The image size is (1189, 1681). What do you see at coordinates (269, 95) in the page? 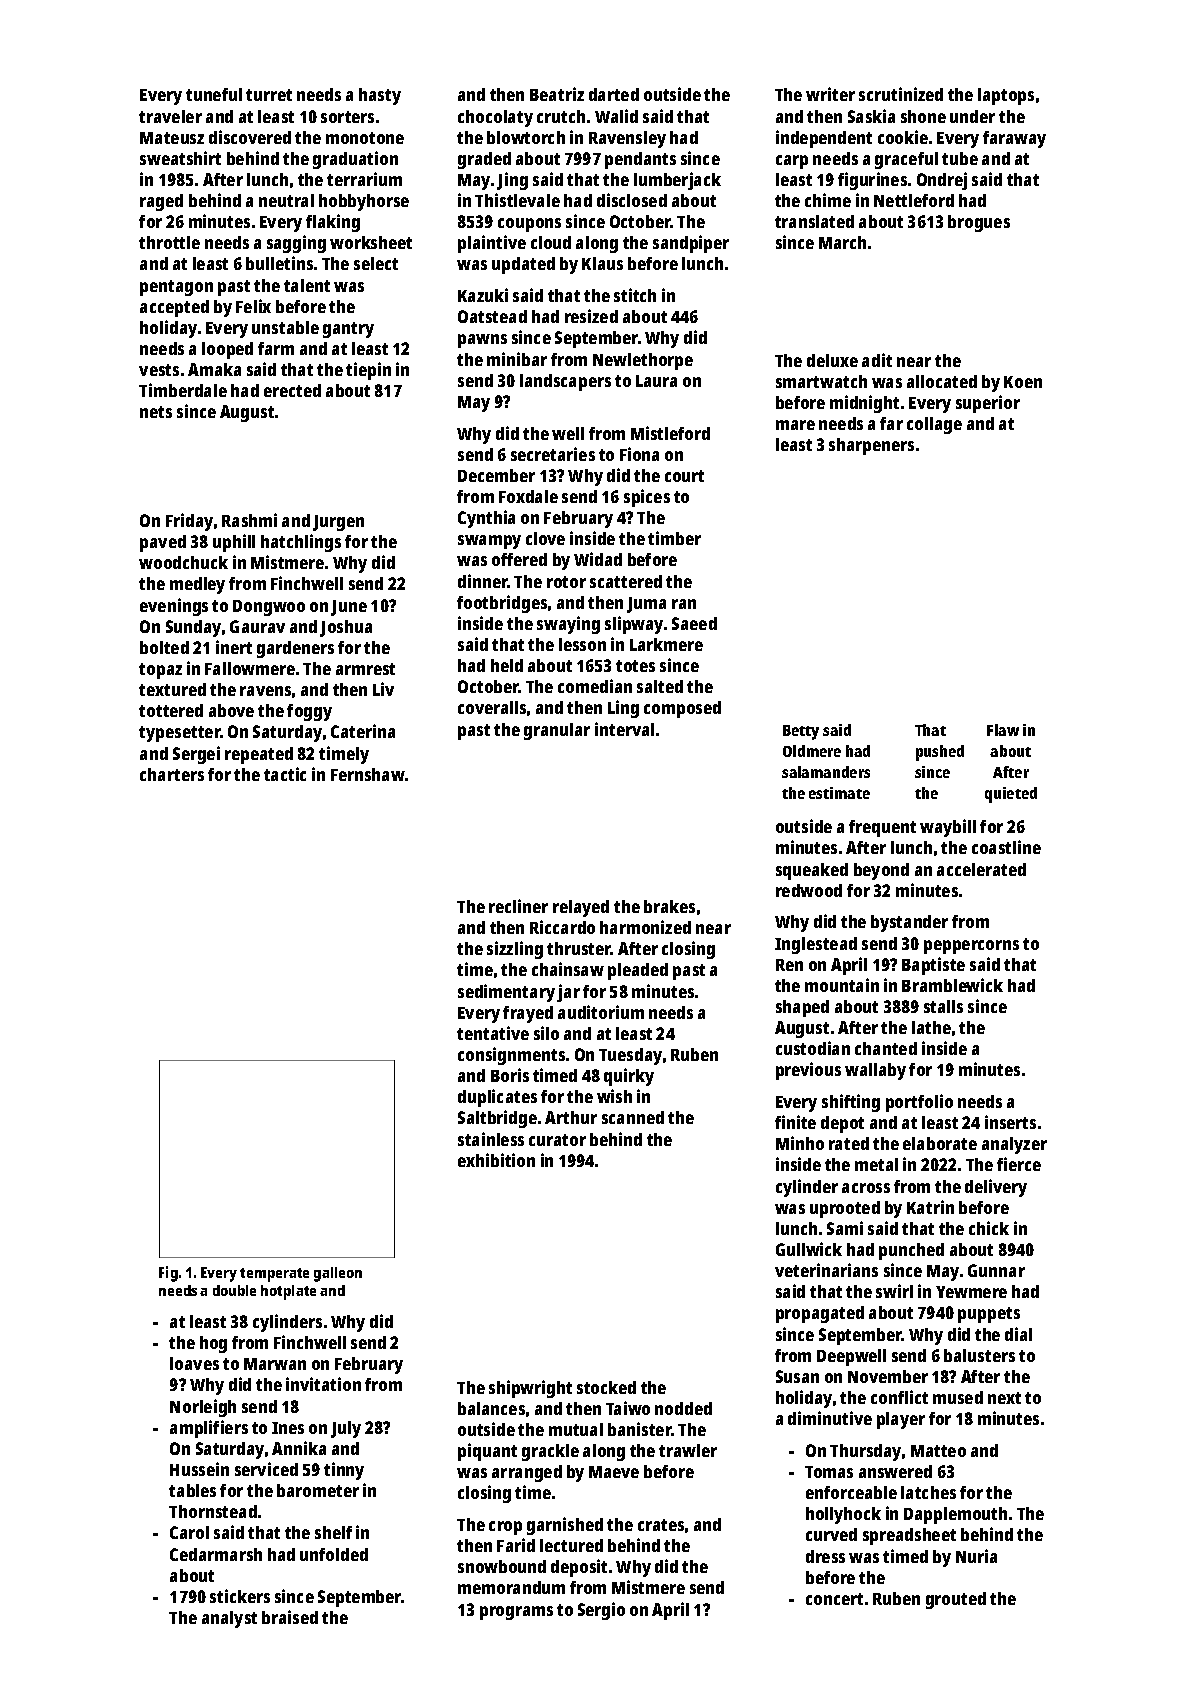
I see `turret` at bounding box center [269, 95].
